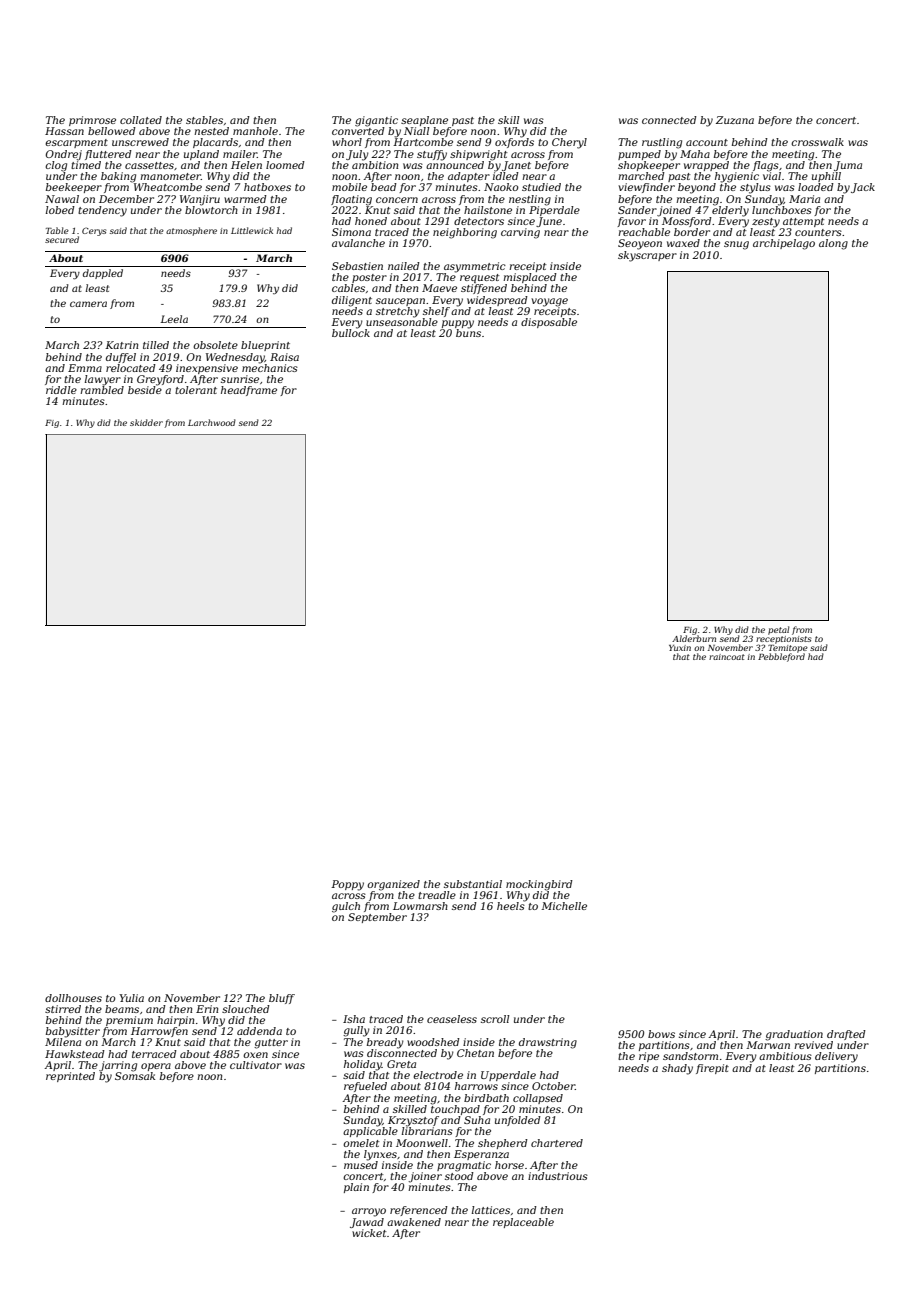  Describe the element at coordinates (784, 244) in the document. I see `archipelago` at that location.
